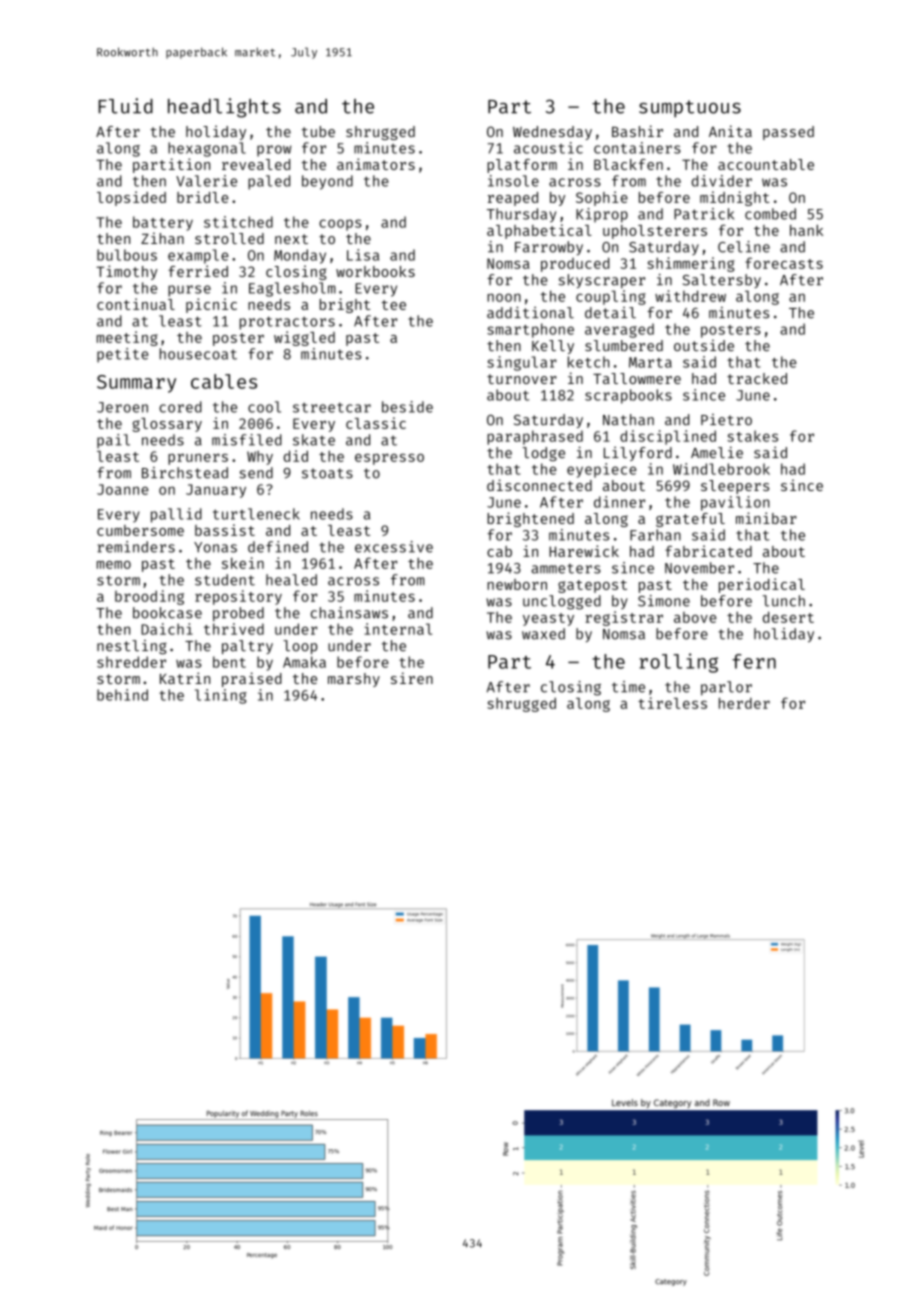 This screenshot has height=1314, width=924. I want to click on cables, so click(224, 381).
